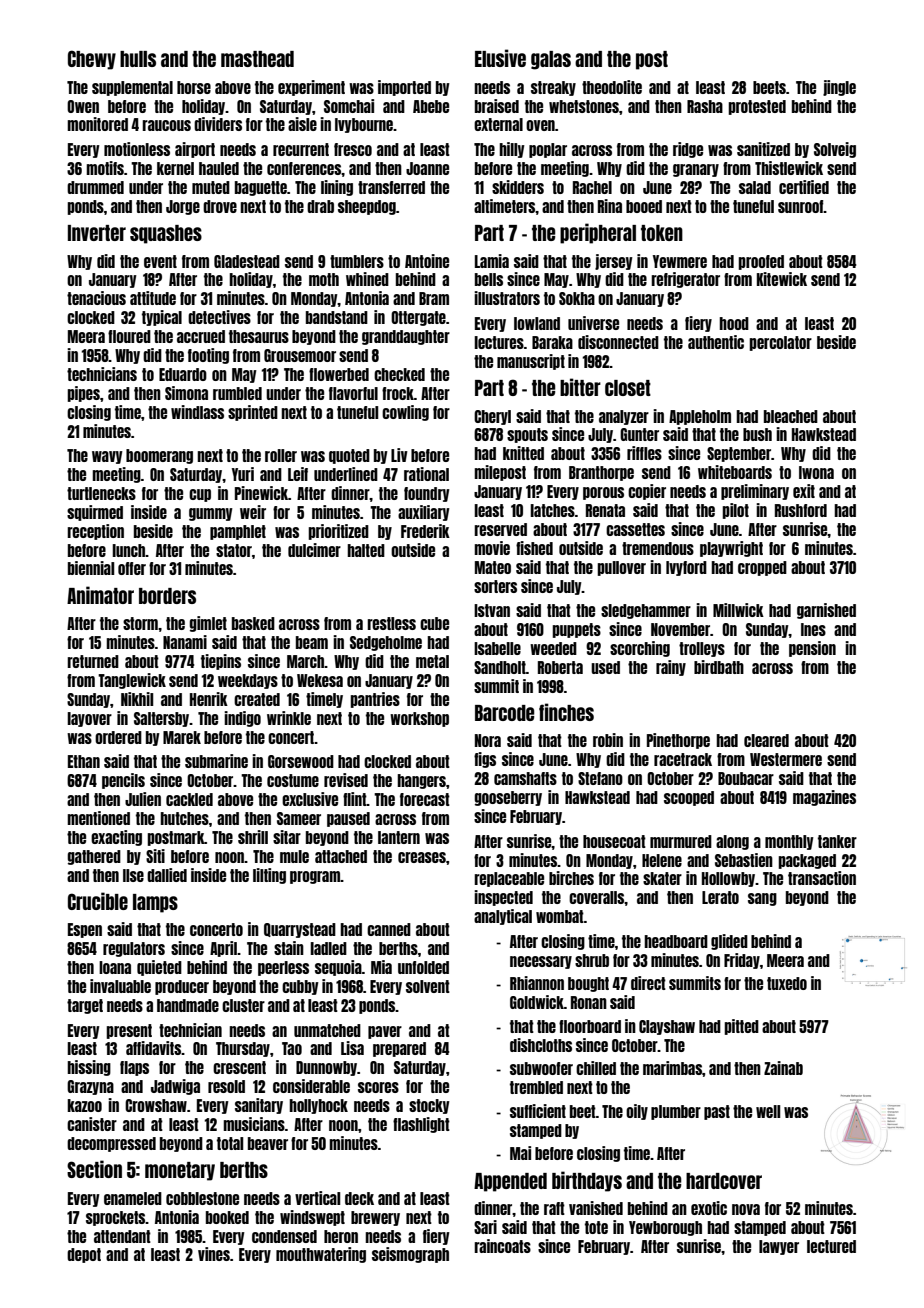 The image size is (924, 1308). Describe the element at coordinates (341, 1236) in the document. I see `heron` at that location.
